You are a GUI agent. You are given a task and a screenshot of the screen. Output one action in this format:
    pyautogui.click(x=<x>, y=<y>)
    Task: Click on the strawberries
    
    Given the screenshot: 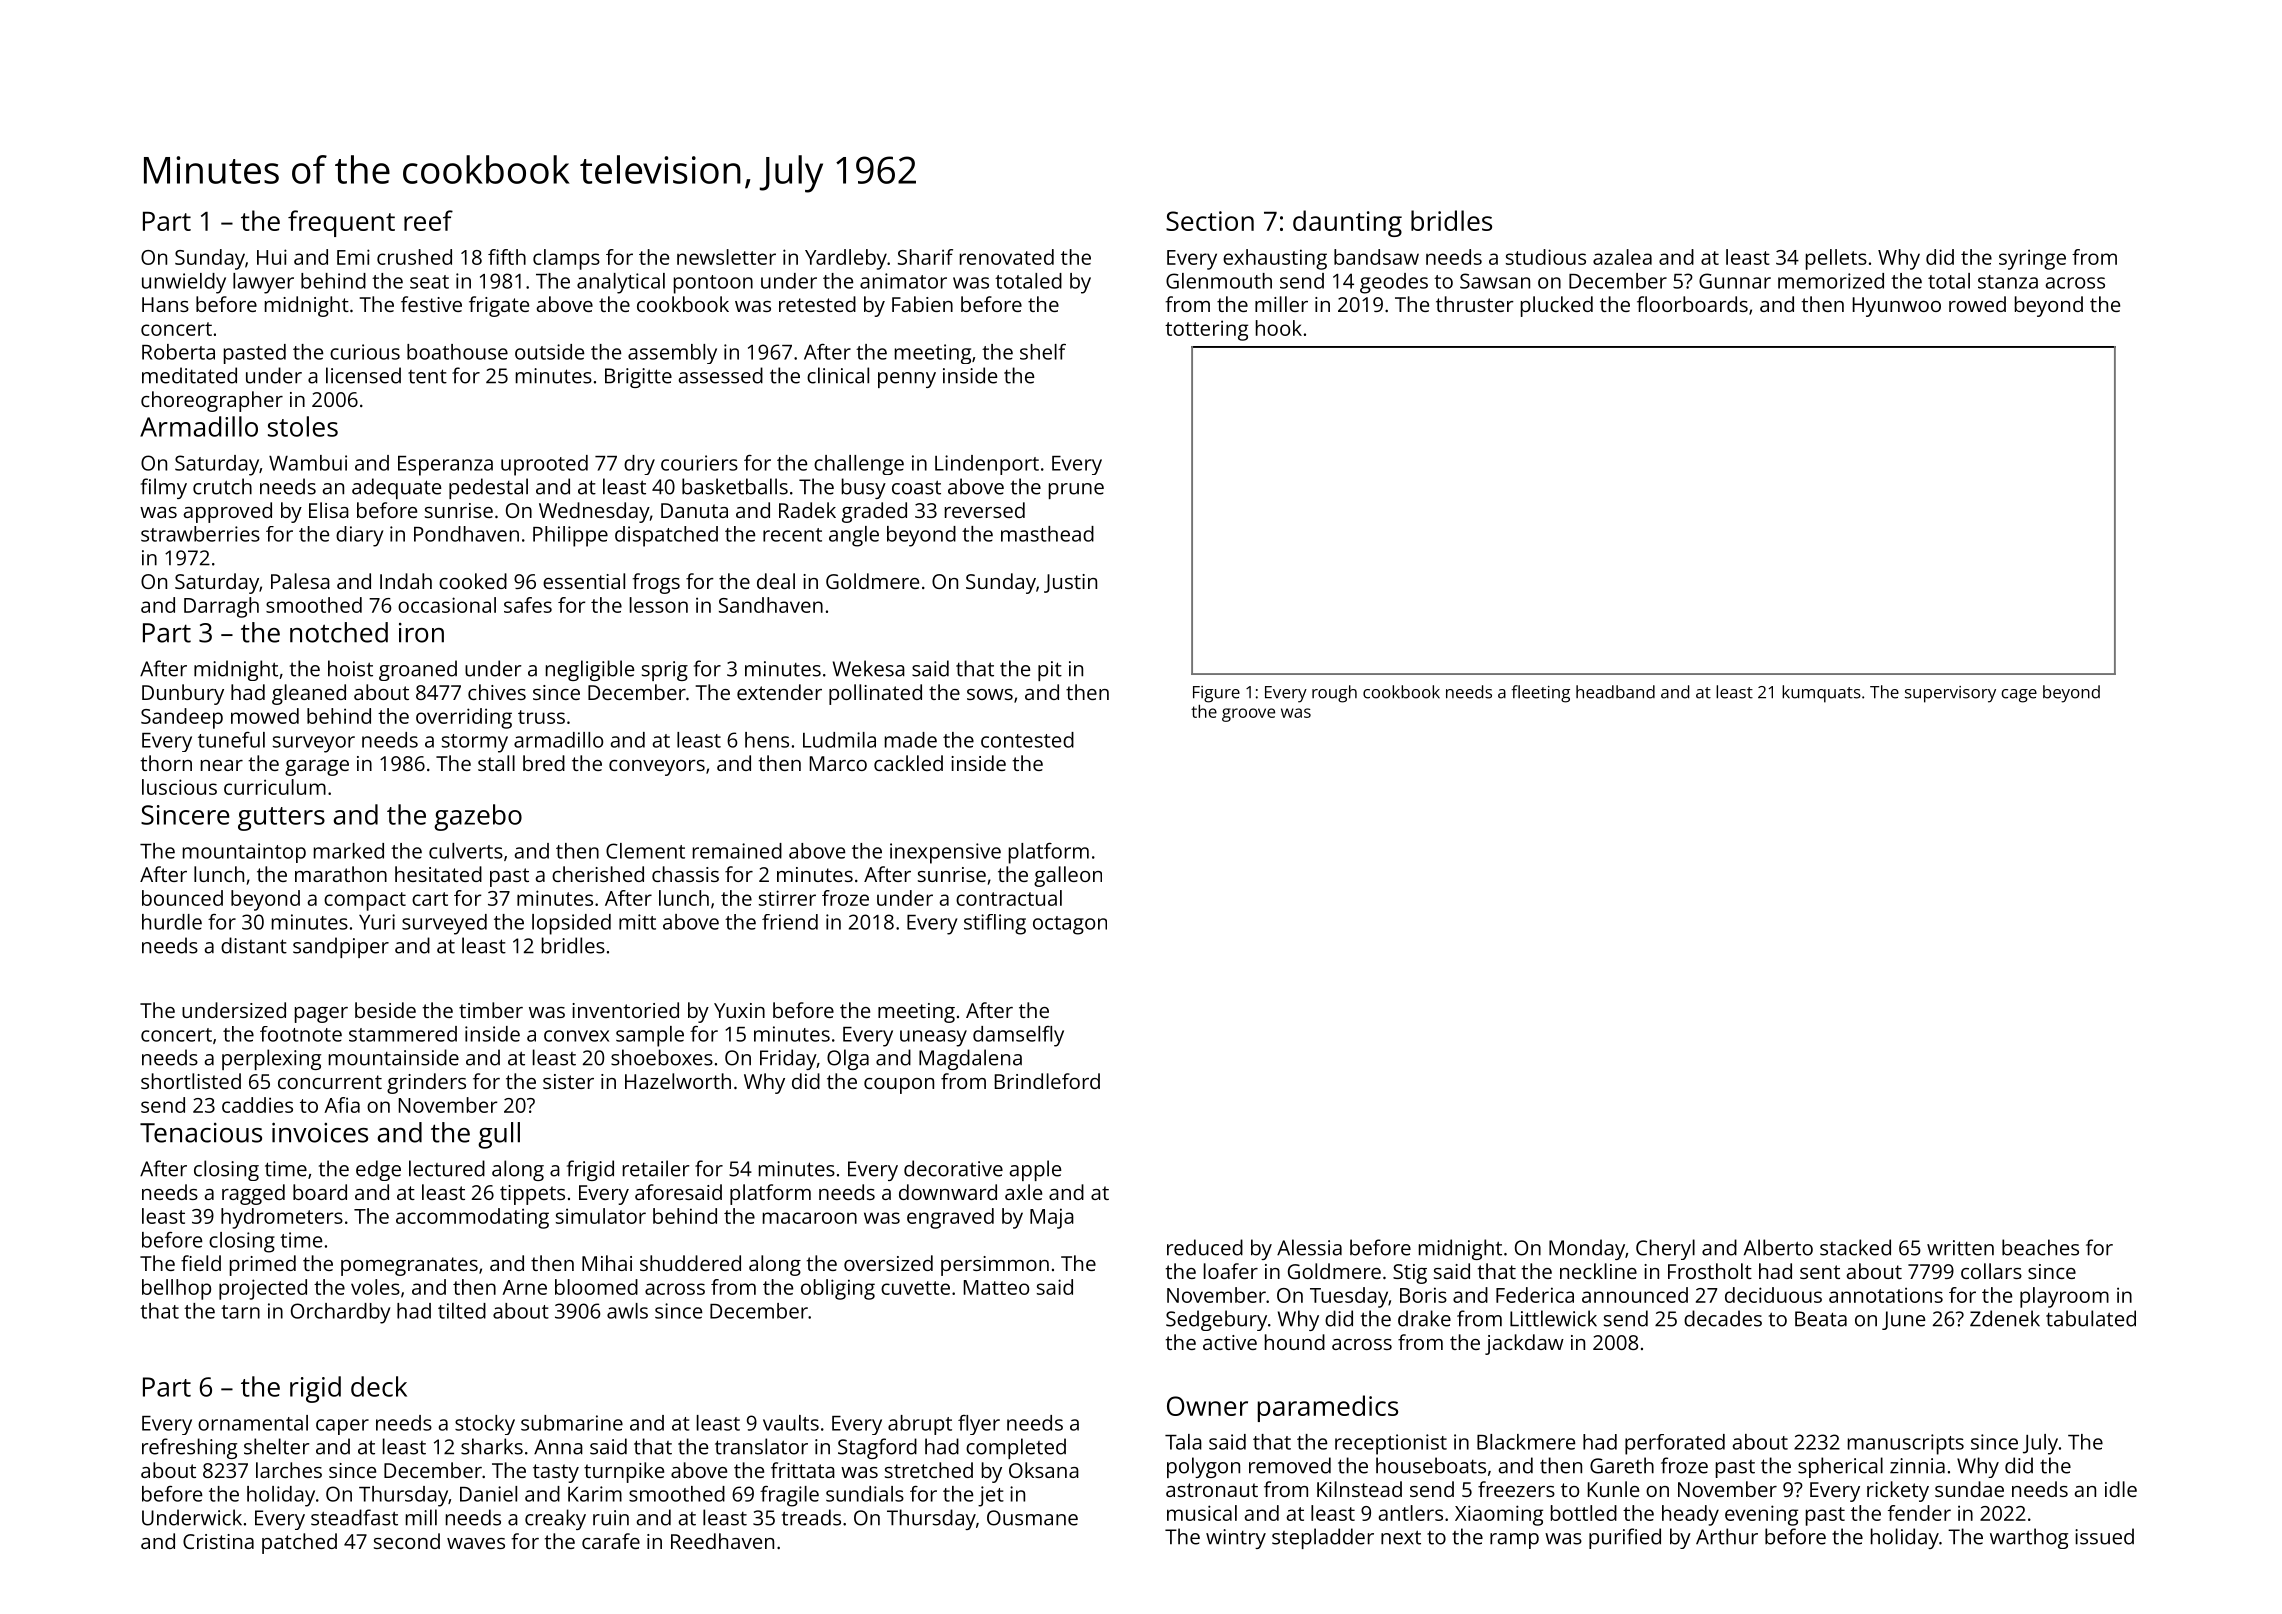 What is the action you would take?
    pyautogui.click(x=200, y=534)
